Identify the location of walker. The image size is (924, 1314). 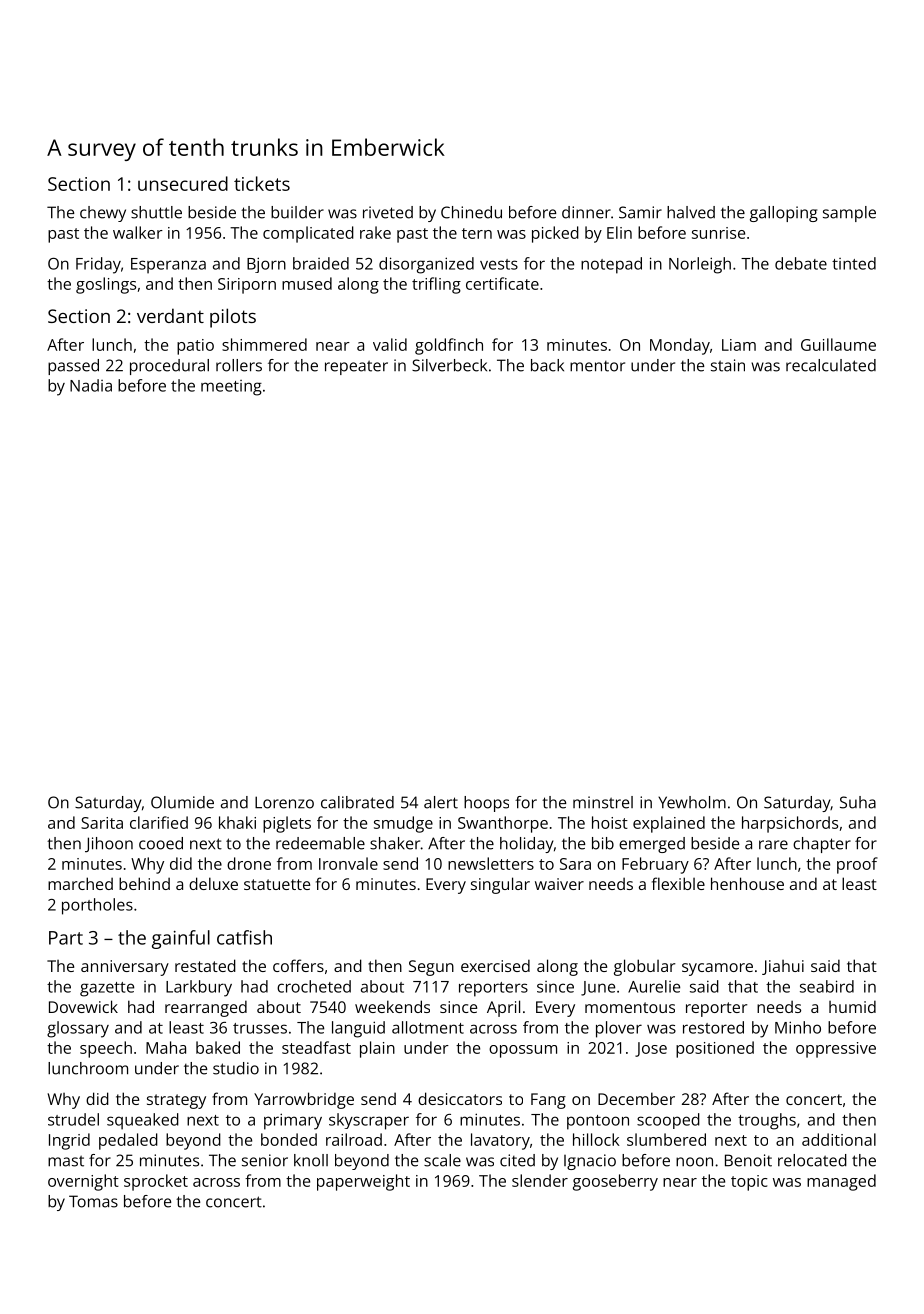
(138, 232).
